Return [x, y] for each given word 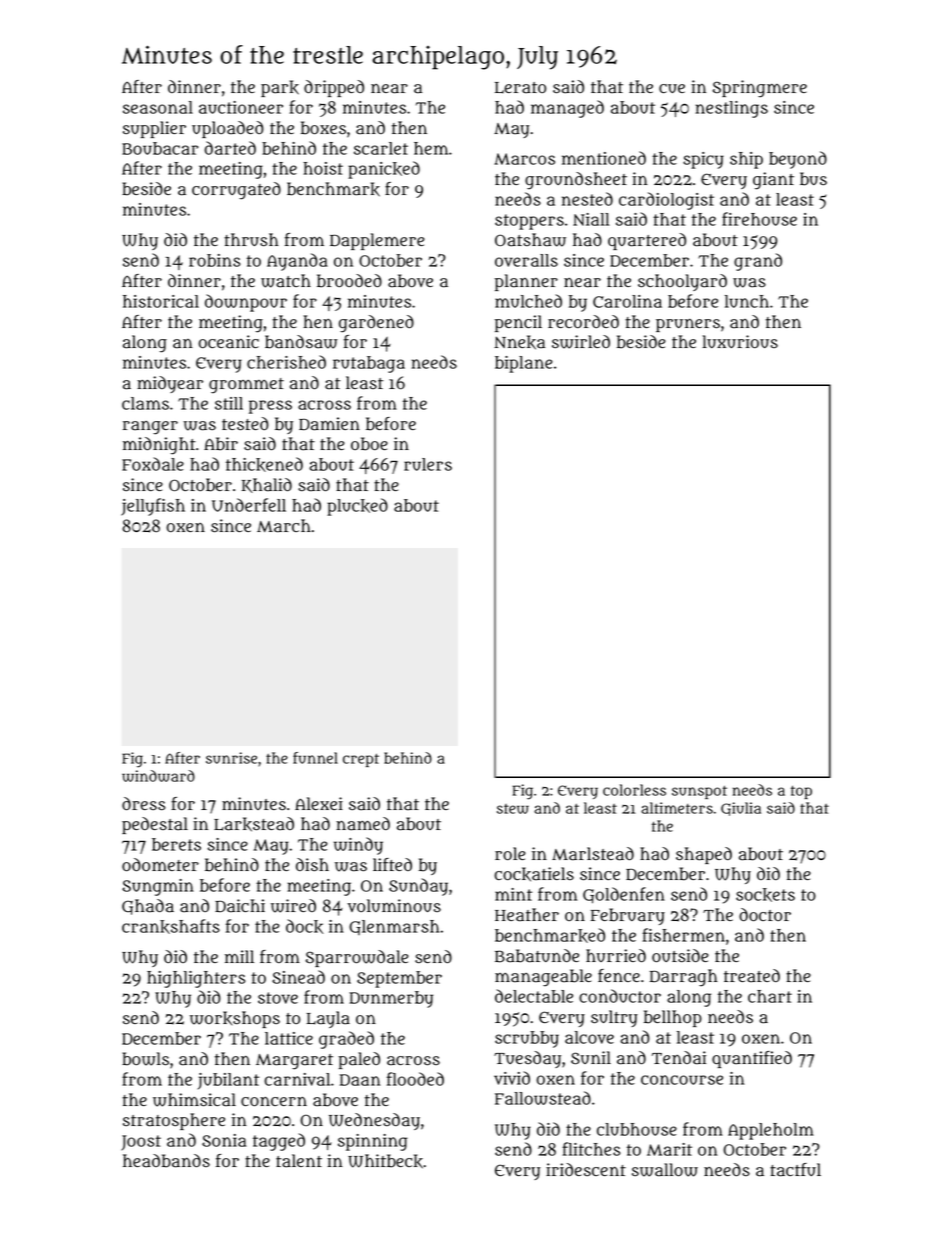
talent [299, 1161]
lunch [747, 301]
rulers [428, 464]
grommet [246, 386]
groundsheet [576, 181]
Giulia [741, 809]
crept [361, 760]
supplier [154, 129]
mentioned [604, 158]
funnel [315, 758]
